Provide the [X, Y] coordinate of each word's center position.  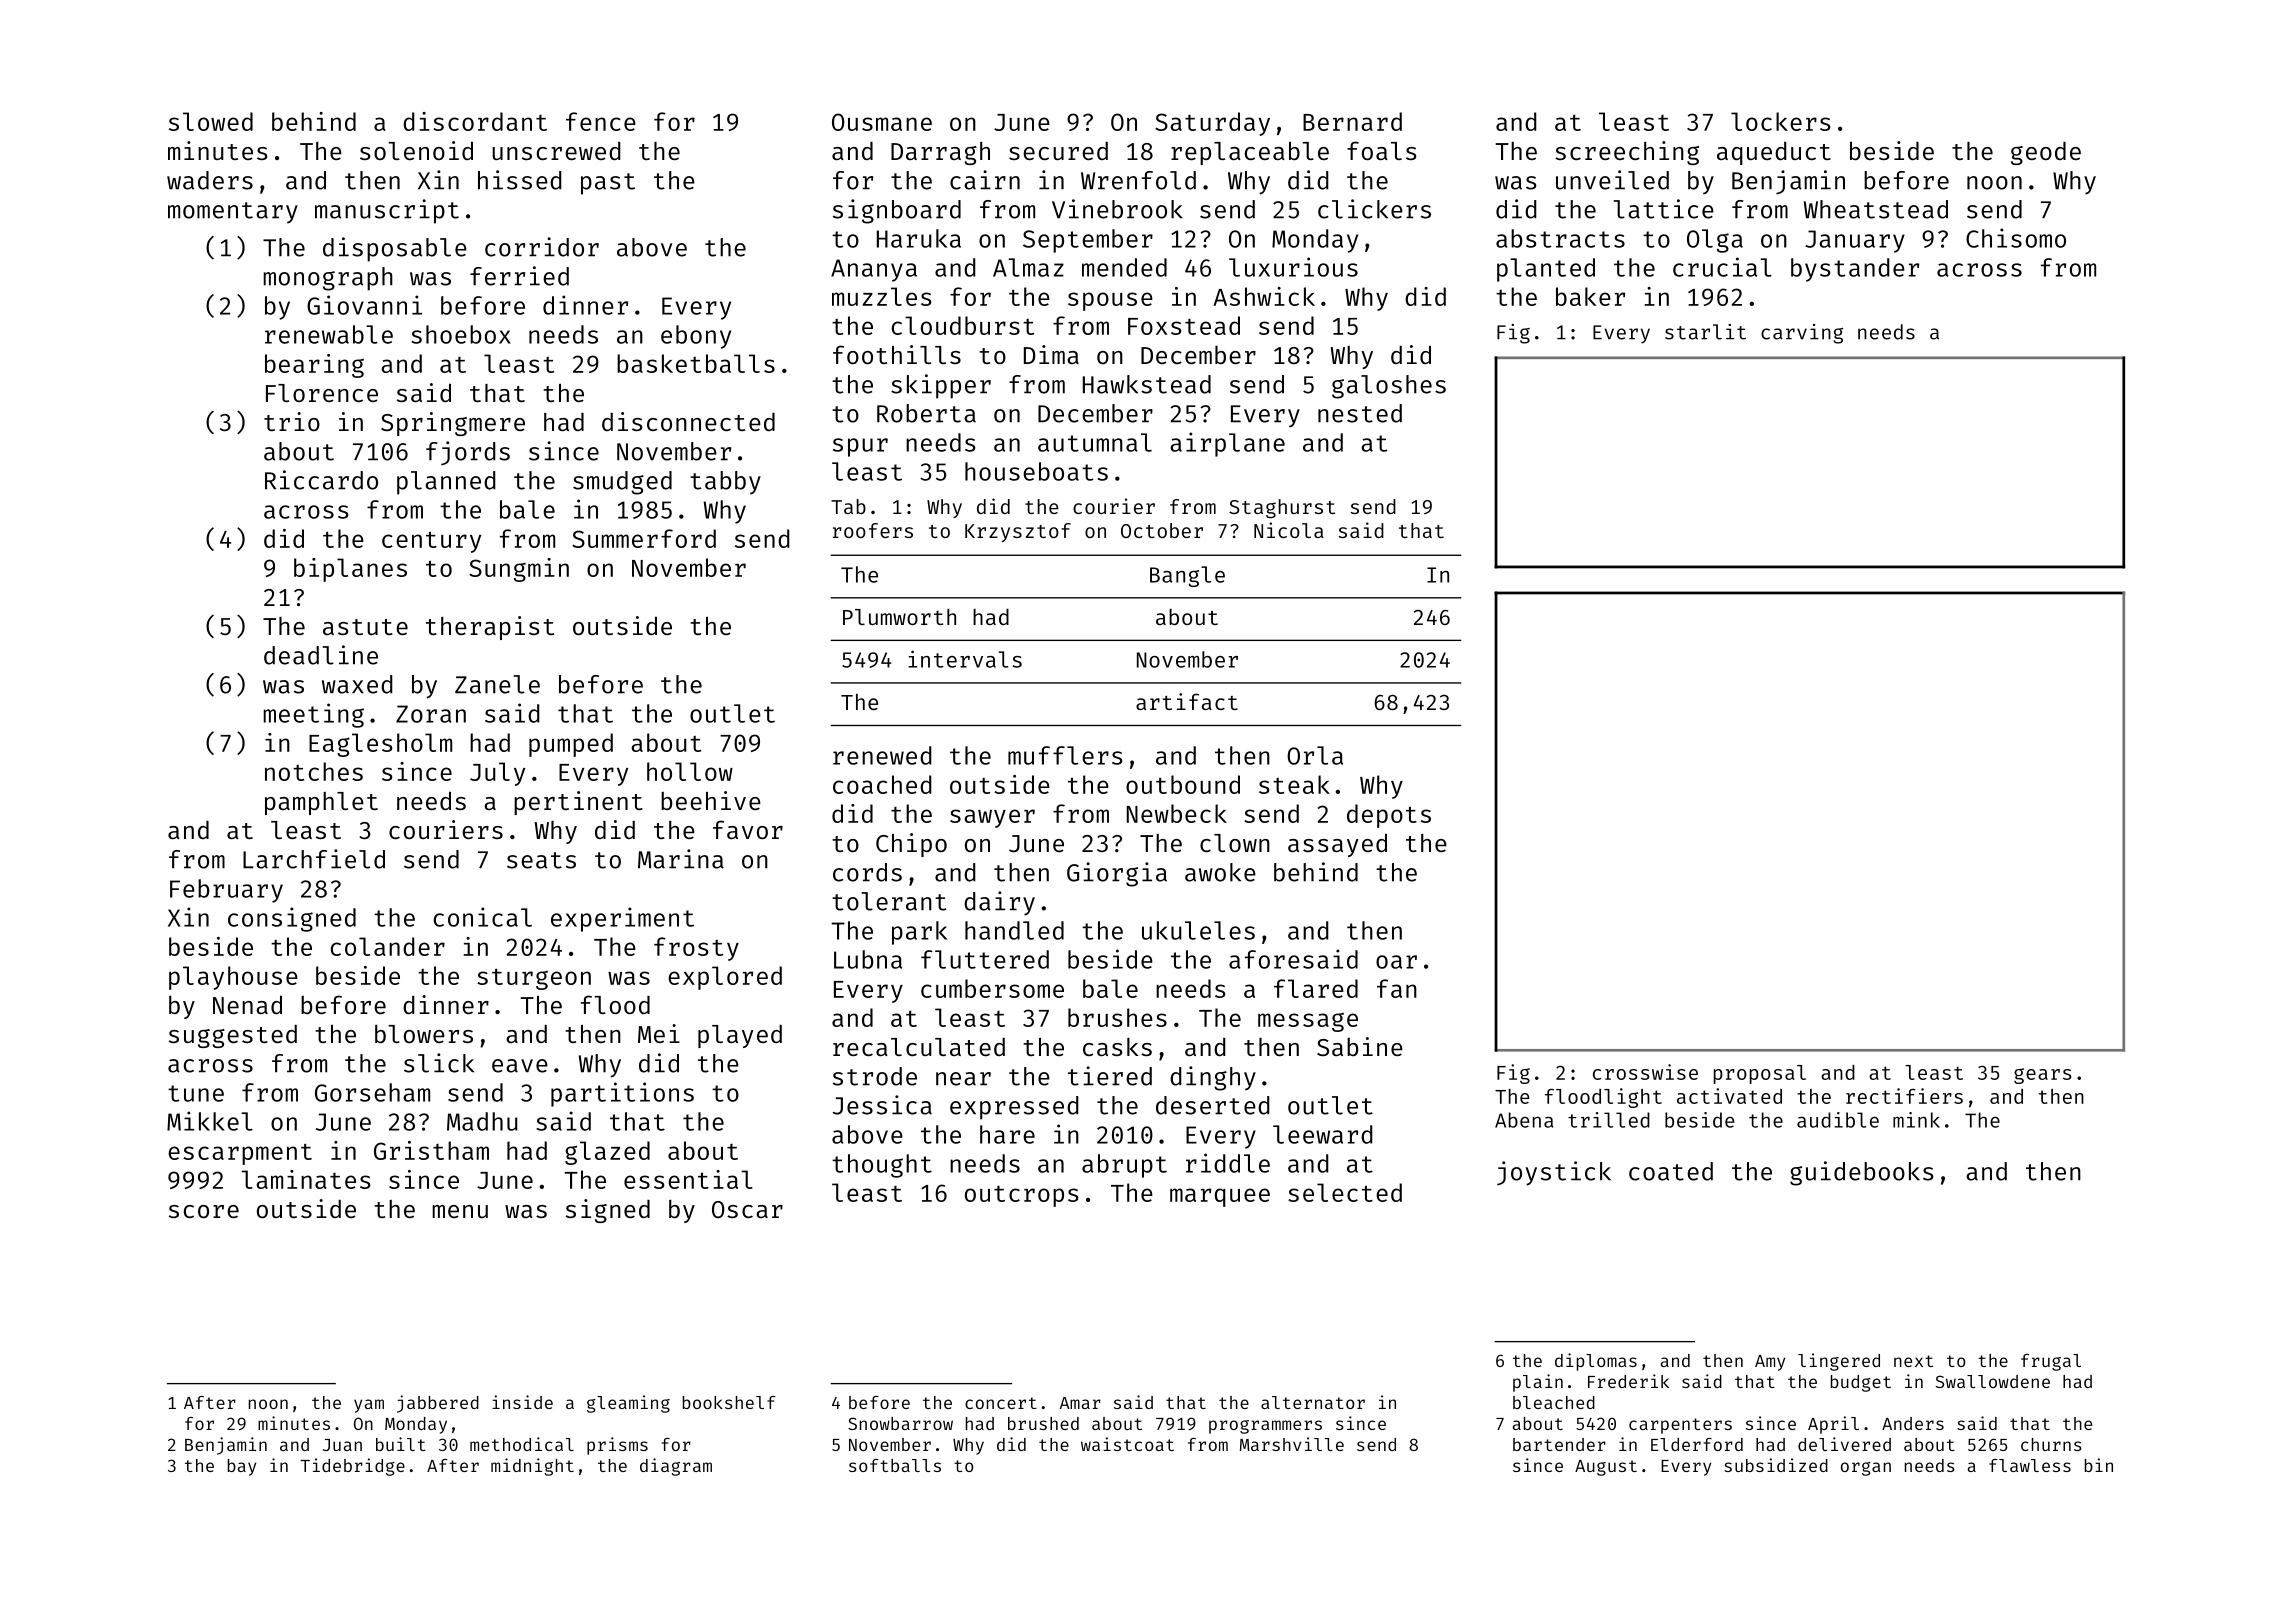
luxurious [1293, 267]
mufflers [1065, 755]
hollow [690, 771]
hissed [520, 180]
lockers [1780, 121]
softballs [895, 1465]
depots [1389, 816]
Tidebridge [352, 1467]
